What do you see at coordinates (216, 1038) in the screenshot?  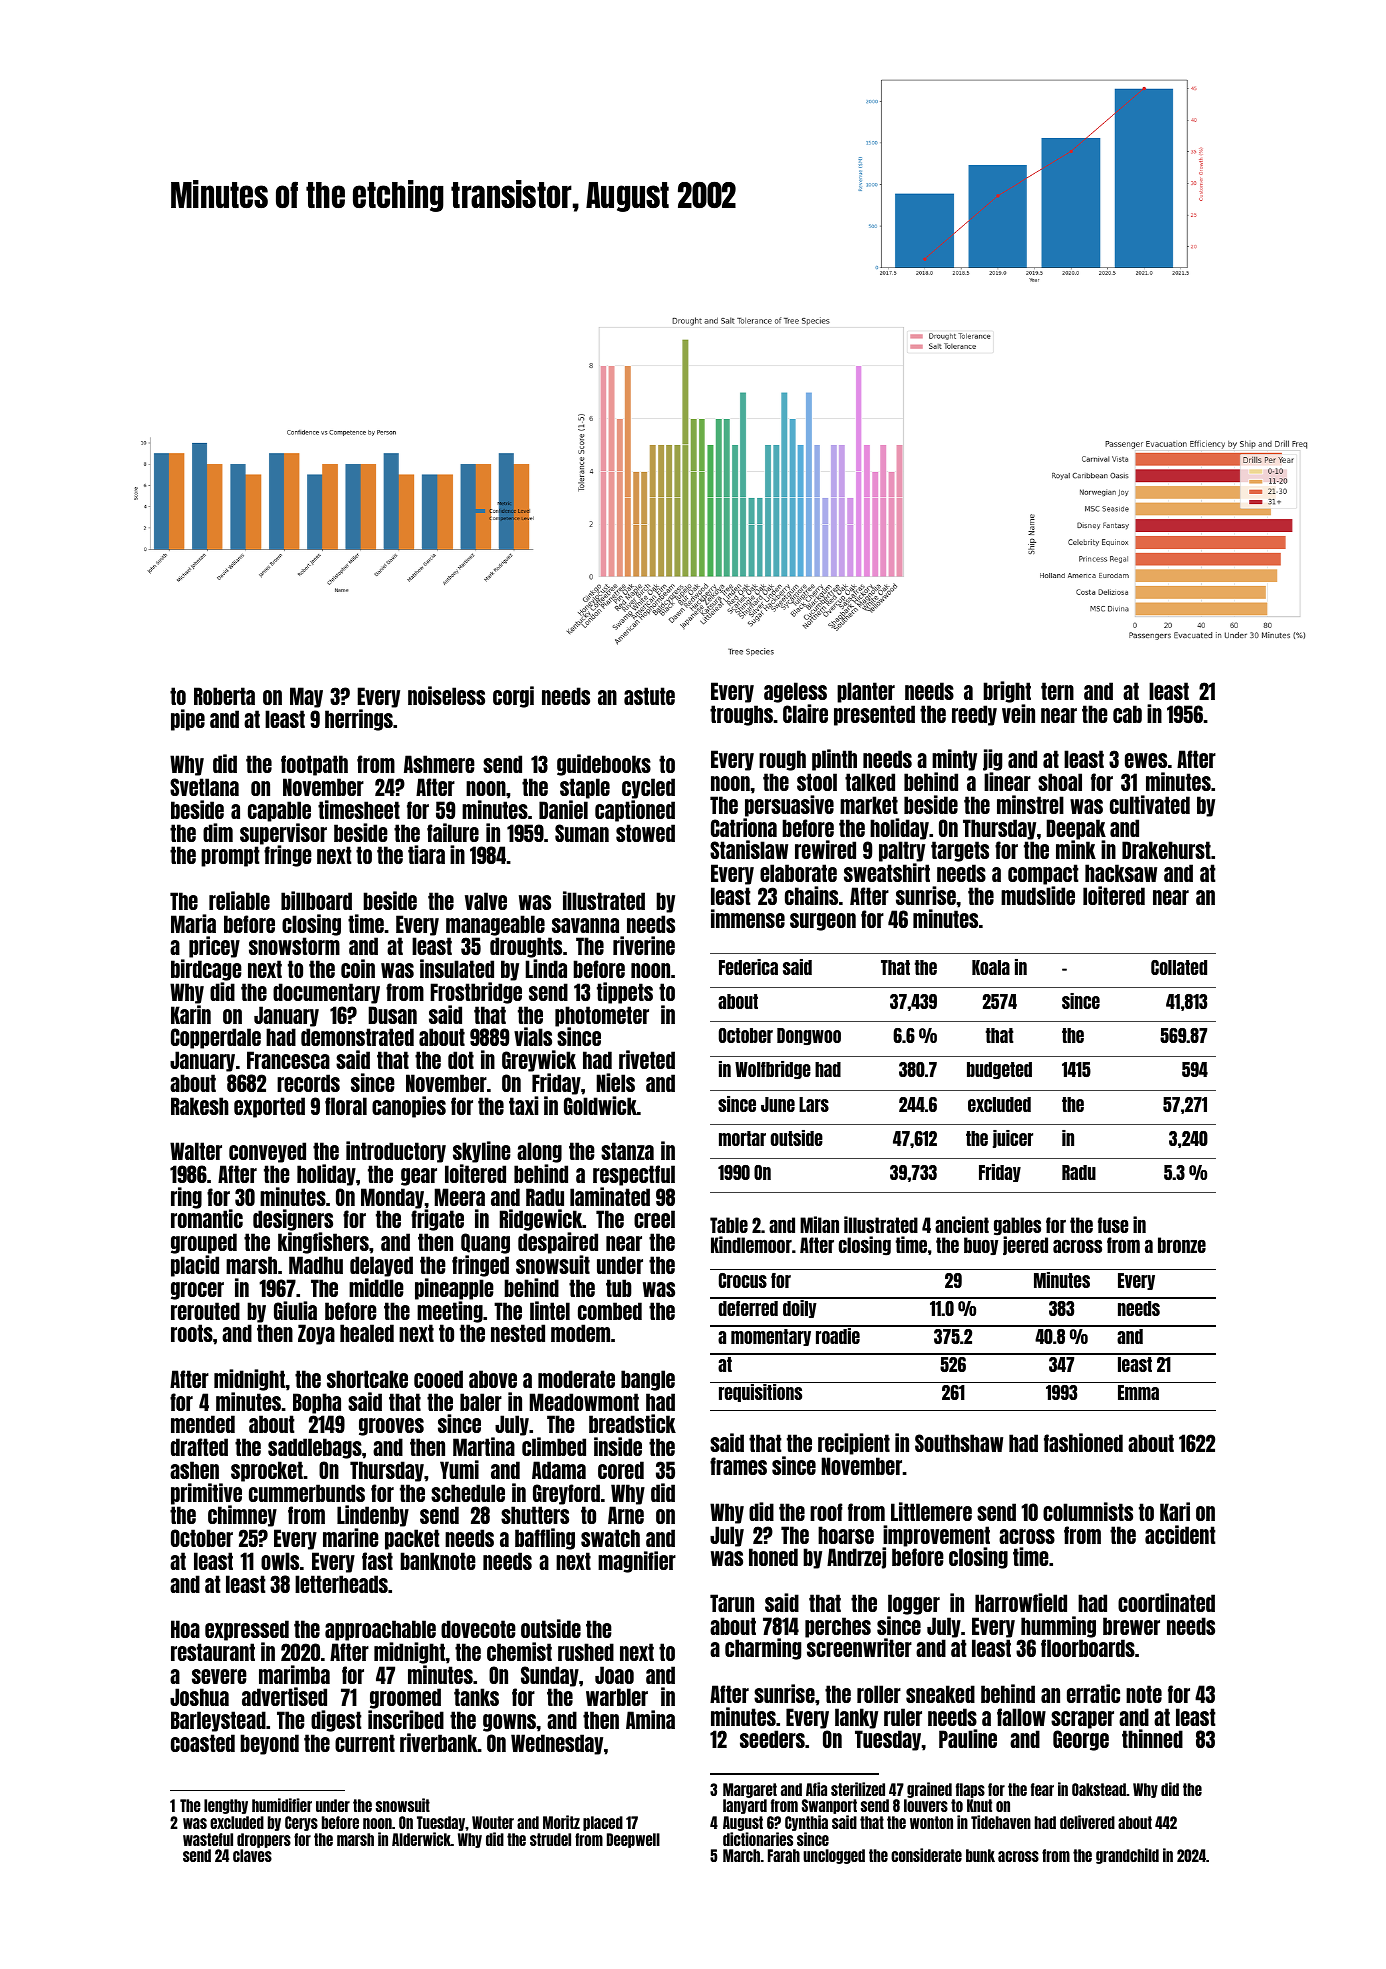 I see `Copperdale` at bounding box center [216, 1038].
